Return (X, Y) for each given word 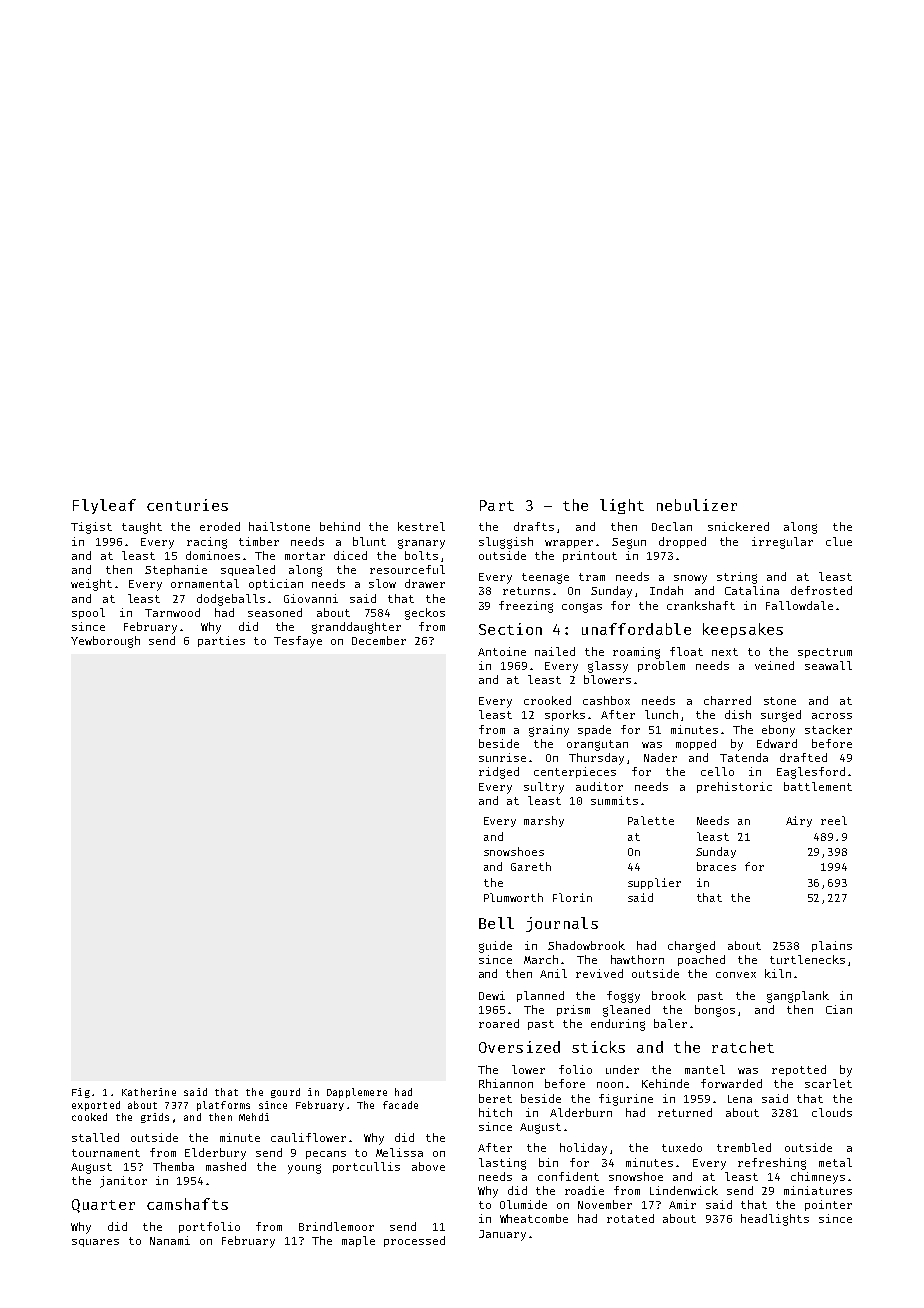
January (502, 1235)
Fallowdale (799, 605)
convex (736, 975)
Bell (496, 923)
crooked (547, 700)
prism (573, 1010)
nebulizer (697, 505)
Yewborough (105, 642)
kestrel (421, 526)
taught (142, 528)
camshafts (187, 1204)
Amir (682, 1204)
